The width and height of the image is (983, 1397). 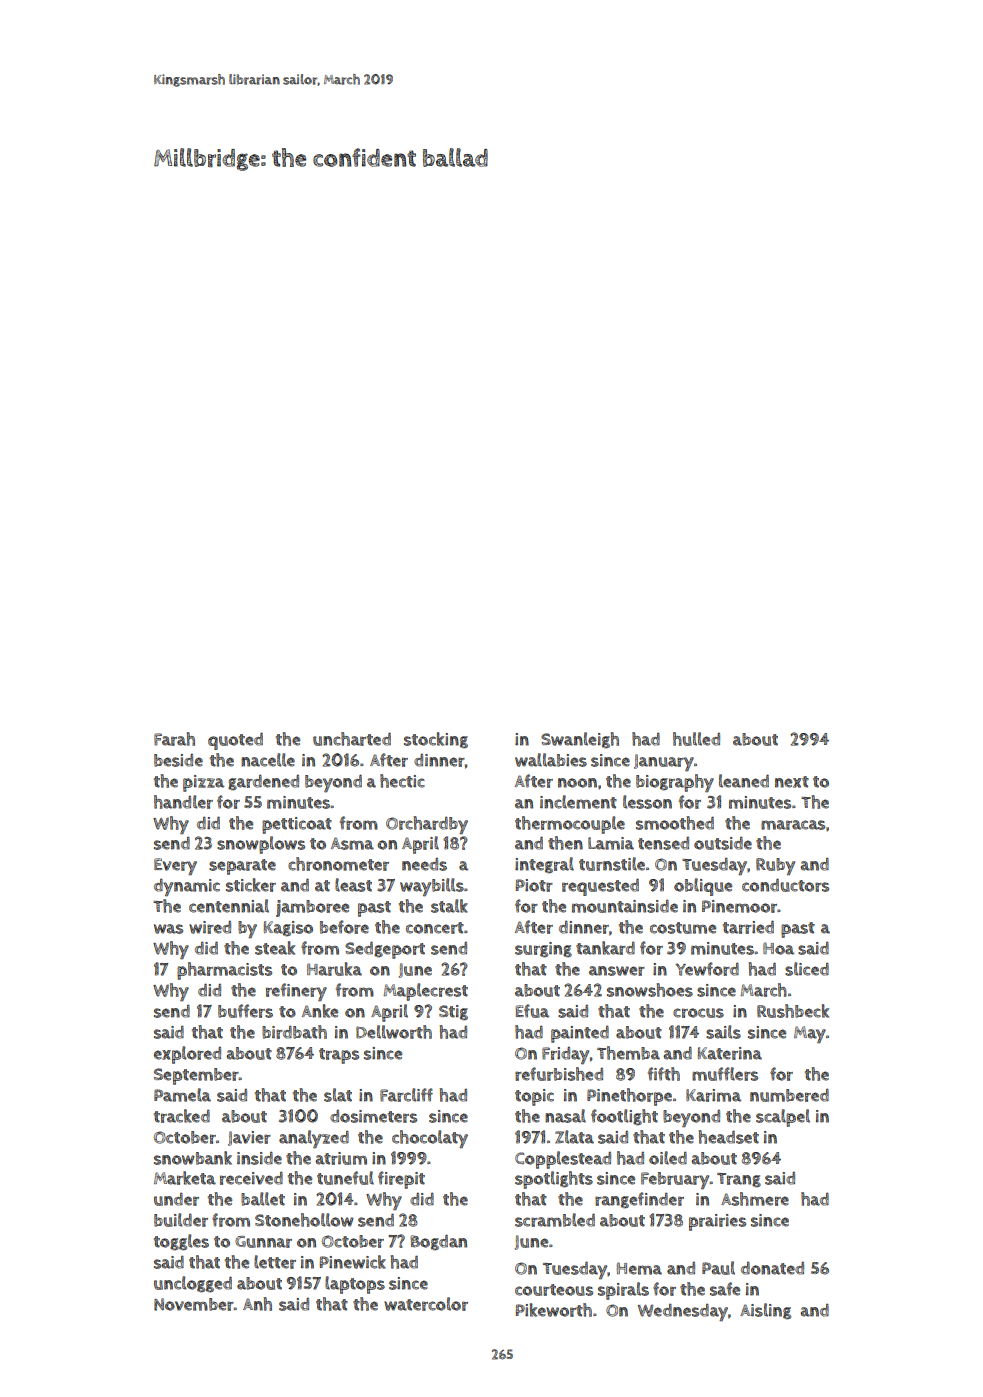 What do you see at coordinates (304, 1220) in the image?
I see `Stonehollow` at bounding box center [304, 1220].
